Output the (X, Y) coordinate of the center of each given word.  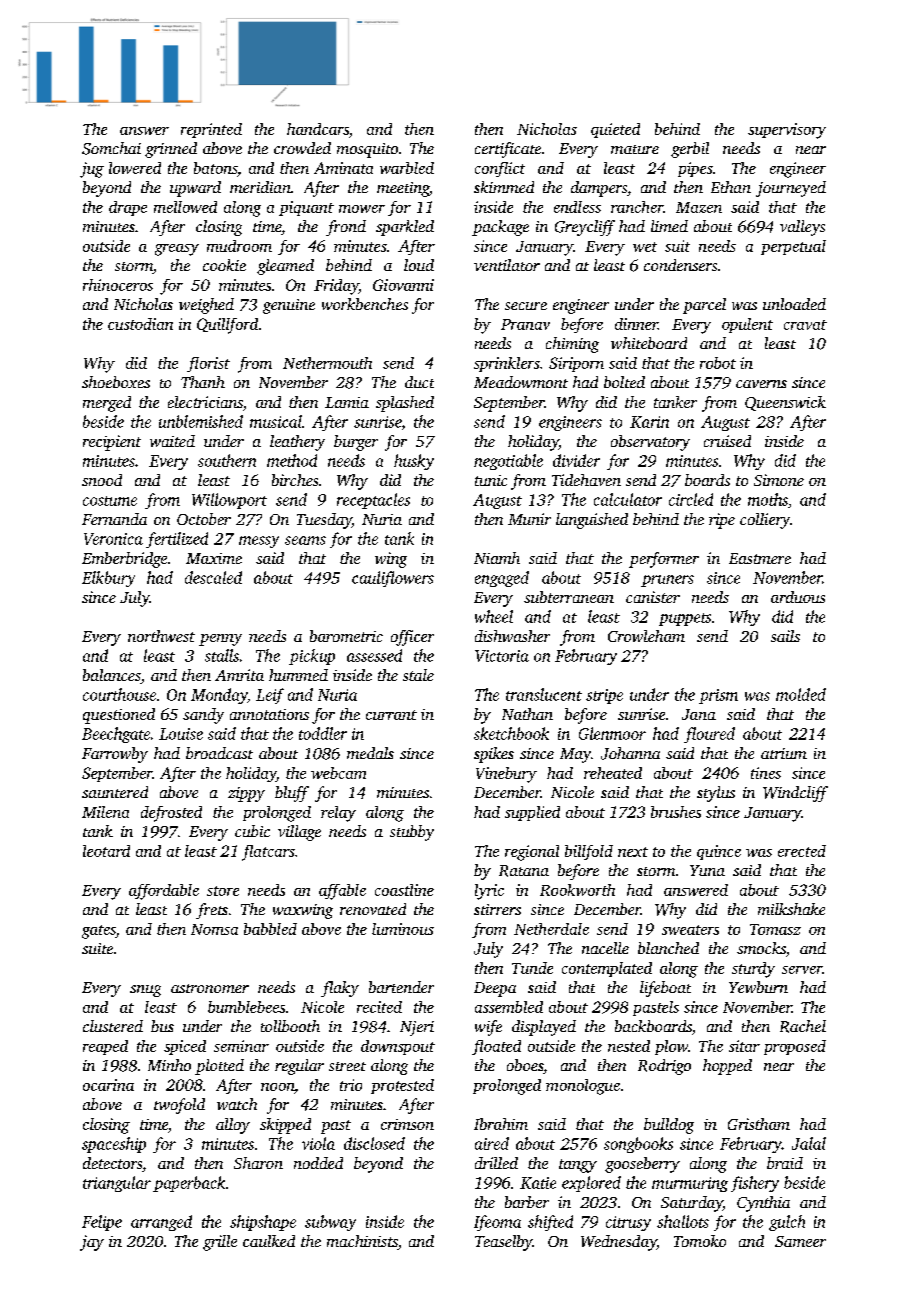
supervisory (787, 131)
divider (576, 460)
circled (691, 499)
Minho (169, 1065)
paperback (189, 1184)
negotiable (508, 462)
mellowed (185, 207)
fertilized (177, 540)
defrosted (171, 814)
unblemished (201, 421)
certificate (508, 150)
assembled (509, 1007)
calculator (628, 499)
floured (709, 735)
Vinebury (506, 775)
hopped (727, 1067)
